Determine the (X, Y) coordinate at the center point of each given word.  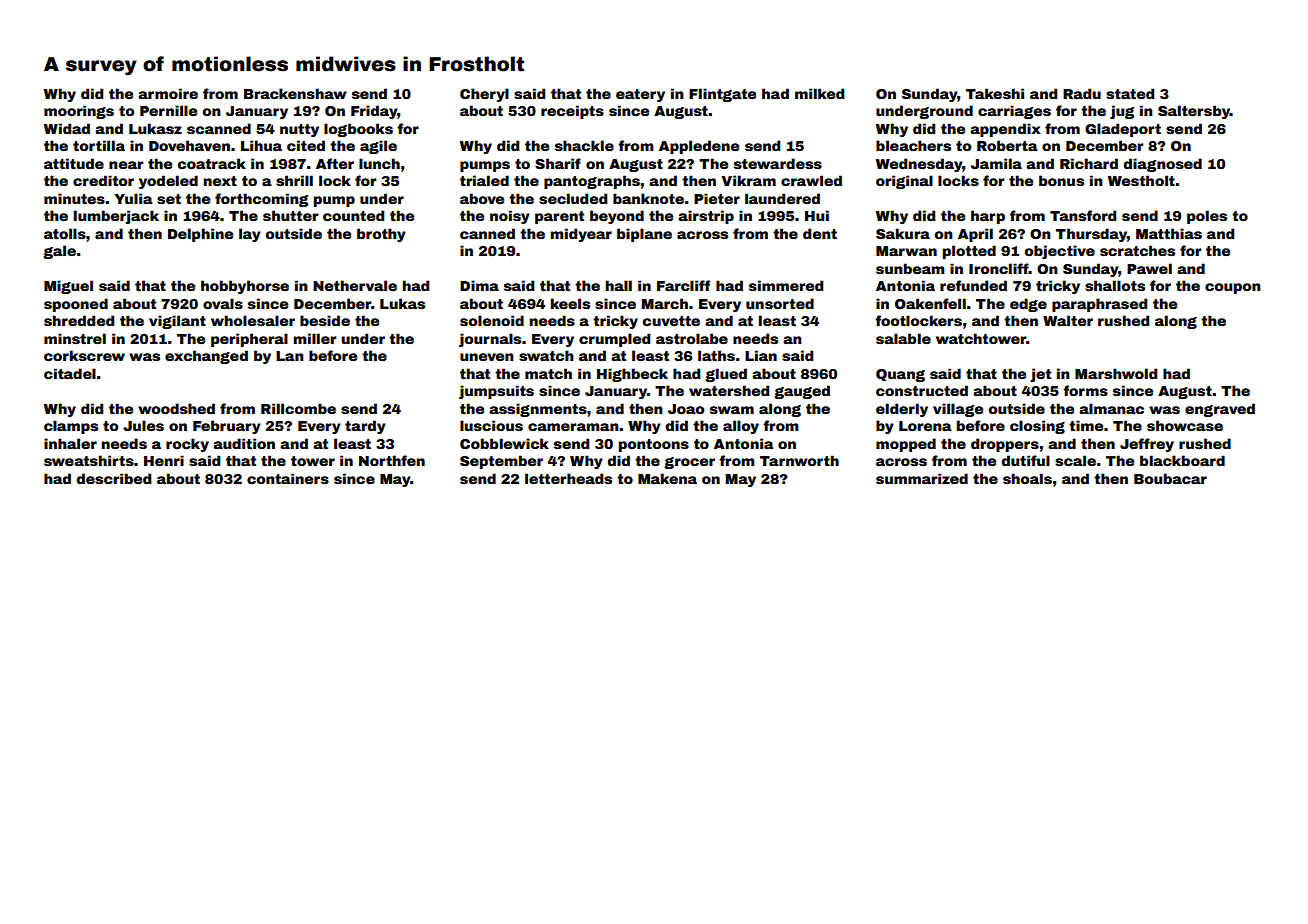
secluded (573, 198)
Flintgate (722, 95)
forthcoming (261, 200)
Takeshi (995, 93)
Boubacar (1170, 478)
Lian (761, 355)
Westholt (1141, 180)
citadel (70, 373)
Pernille (168, 110)
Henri (164, 460)
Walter (1068, 320)
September (501, 462)
